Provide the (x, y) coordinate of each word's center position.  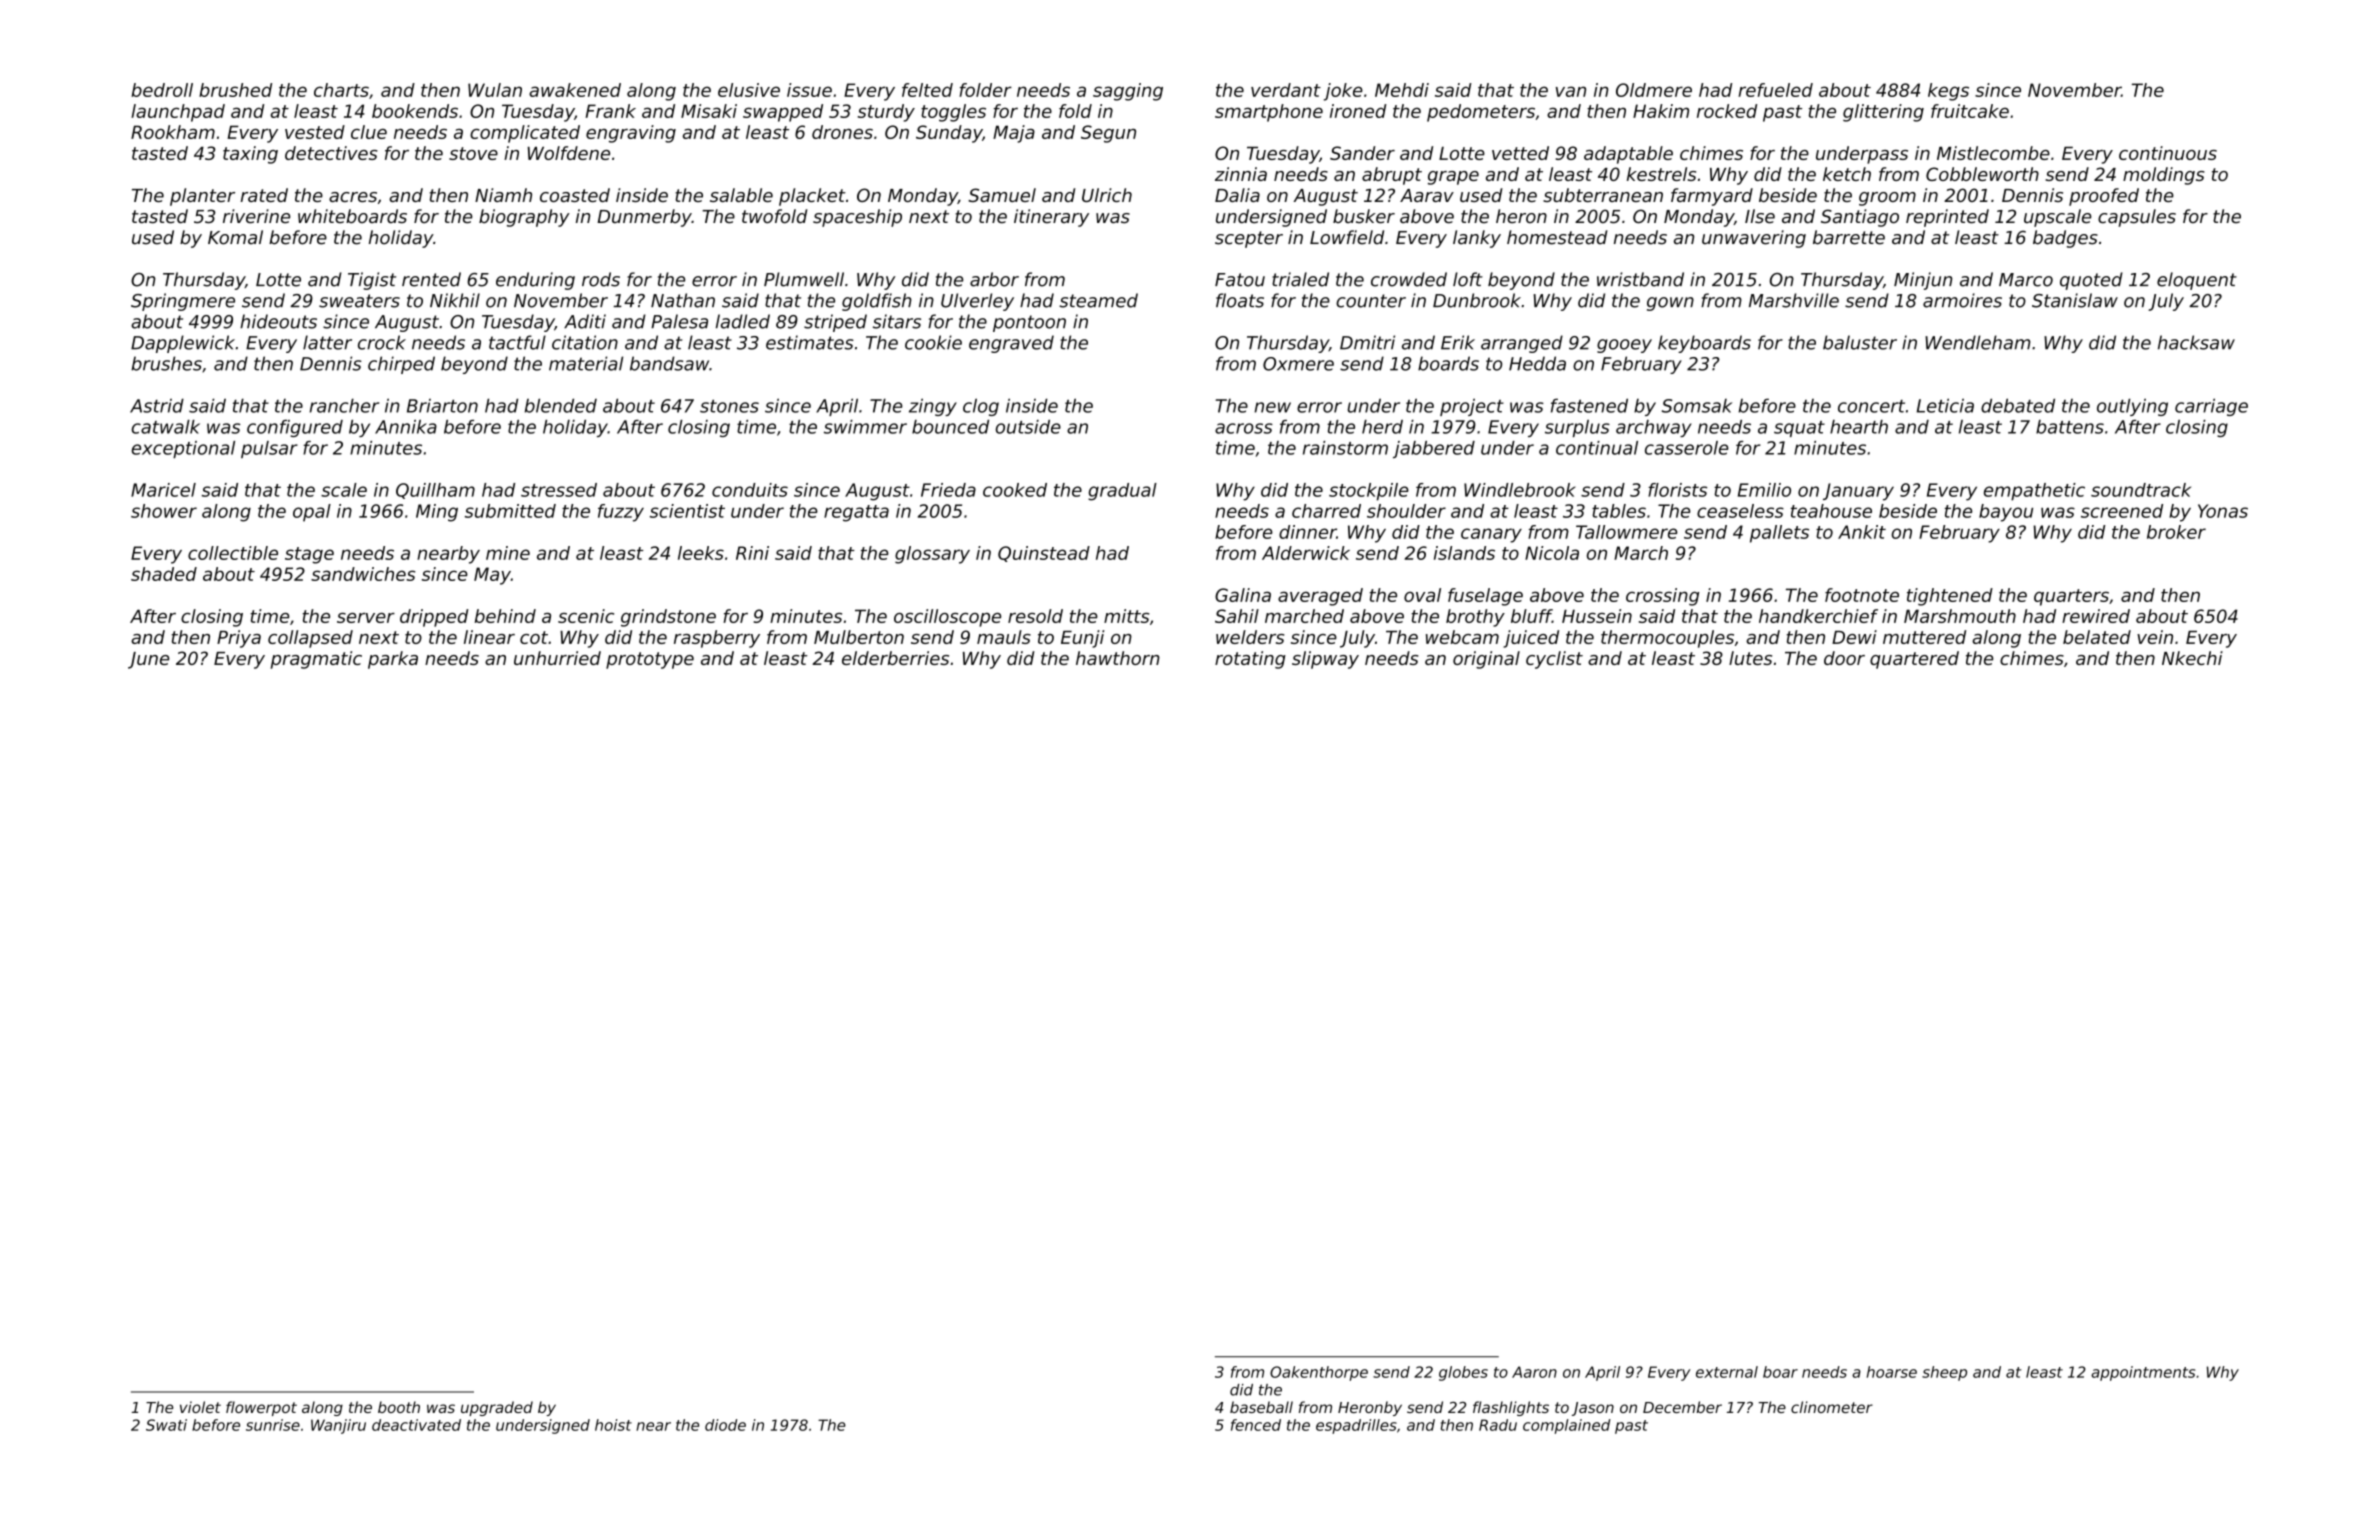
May (492, 576)
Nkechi (2192, 658)
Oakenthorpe (1319, 1373)
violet (200, 1407)
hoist (613, 1425)
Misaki (709, 111)
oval (1422, 595)
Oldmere (1654, 90)
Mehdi (1402, 90)
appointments (2143, 1373)
